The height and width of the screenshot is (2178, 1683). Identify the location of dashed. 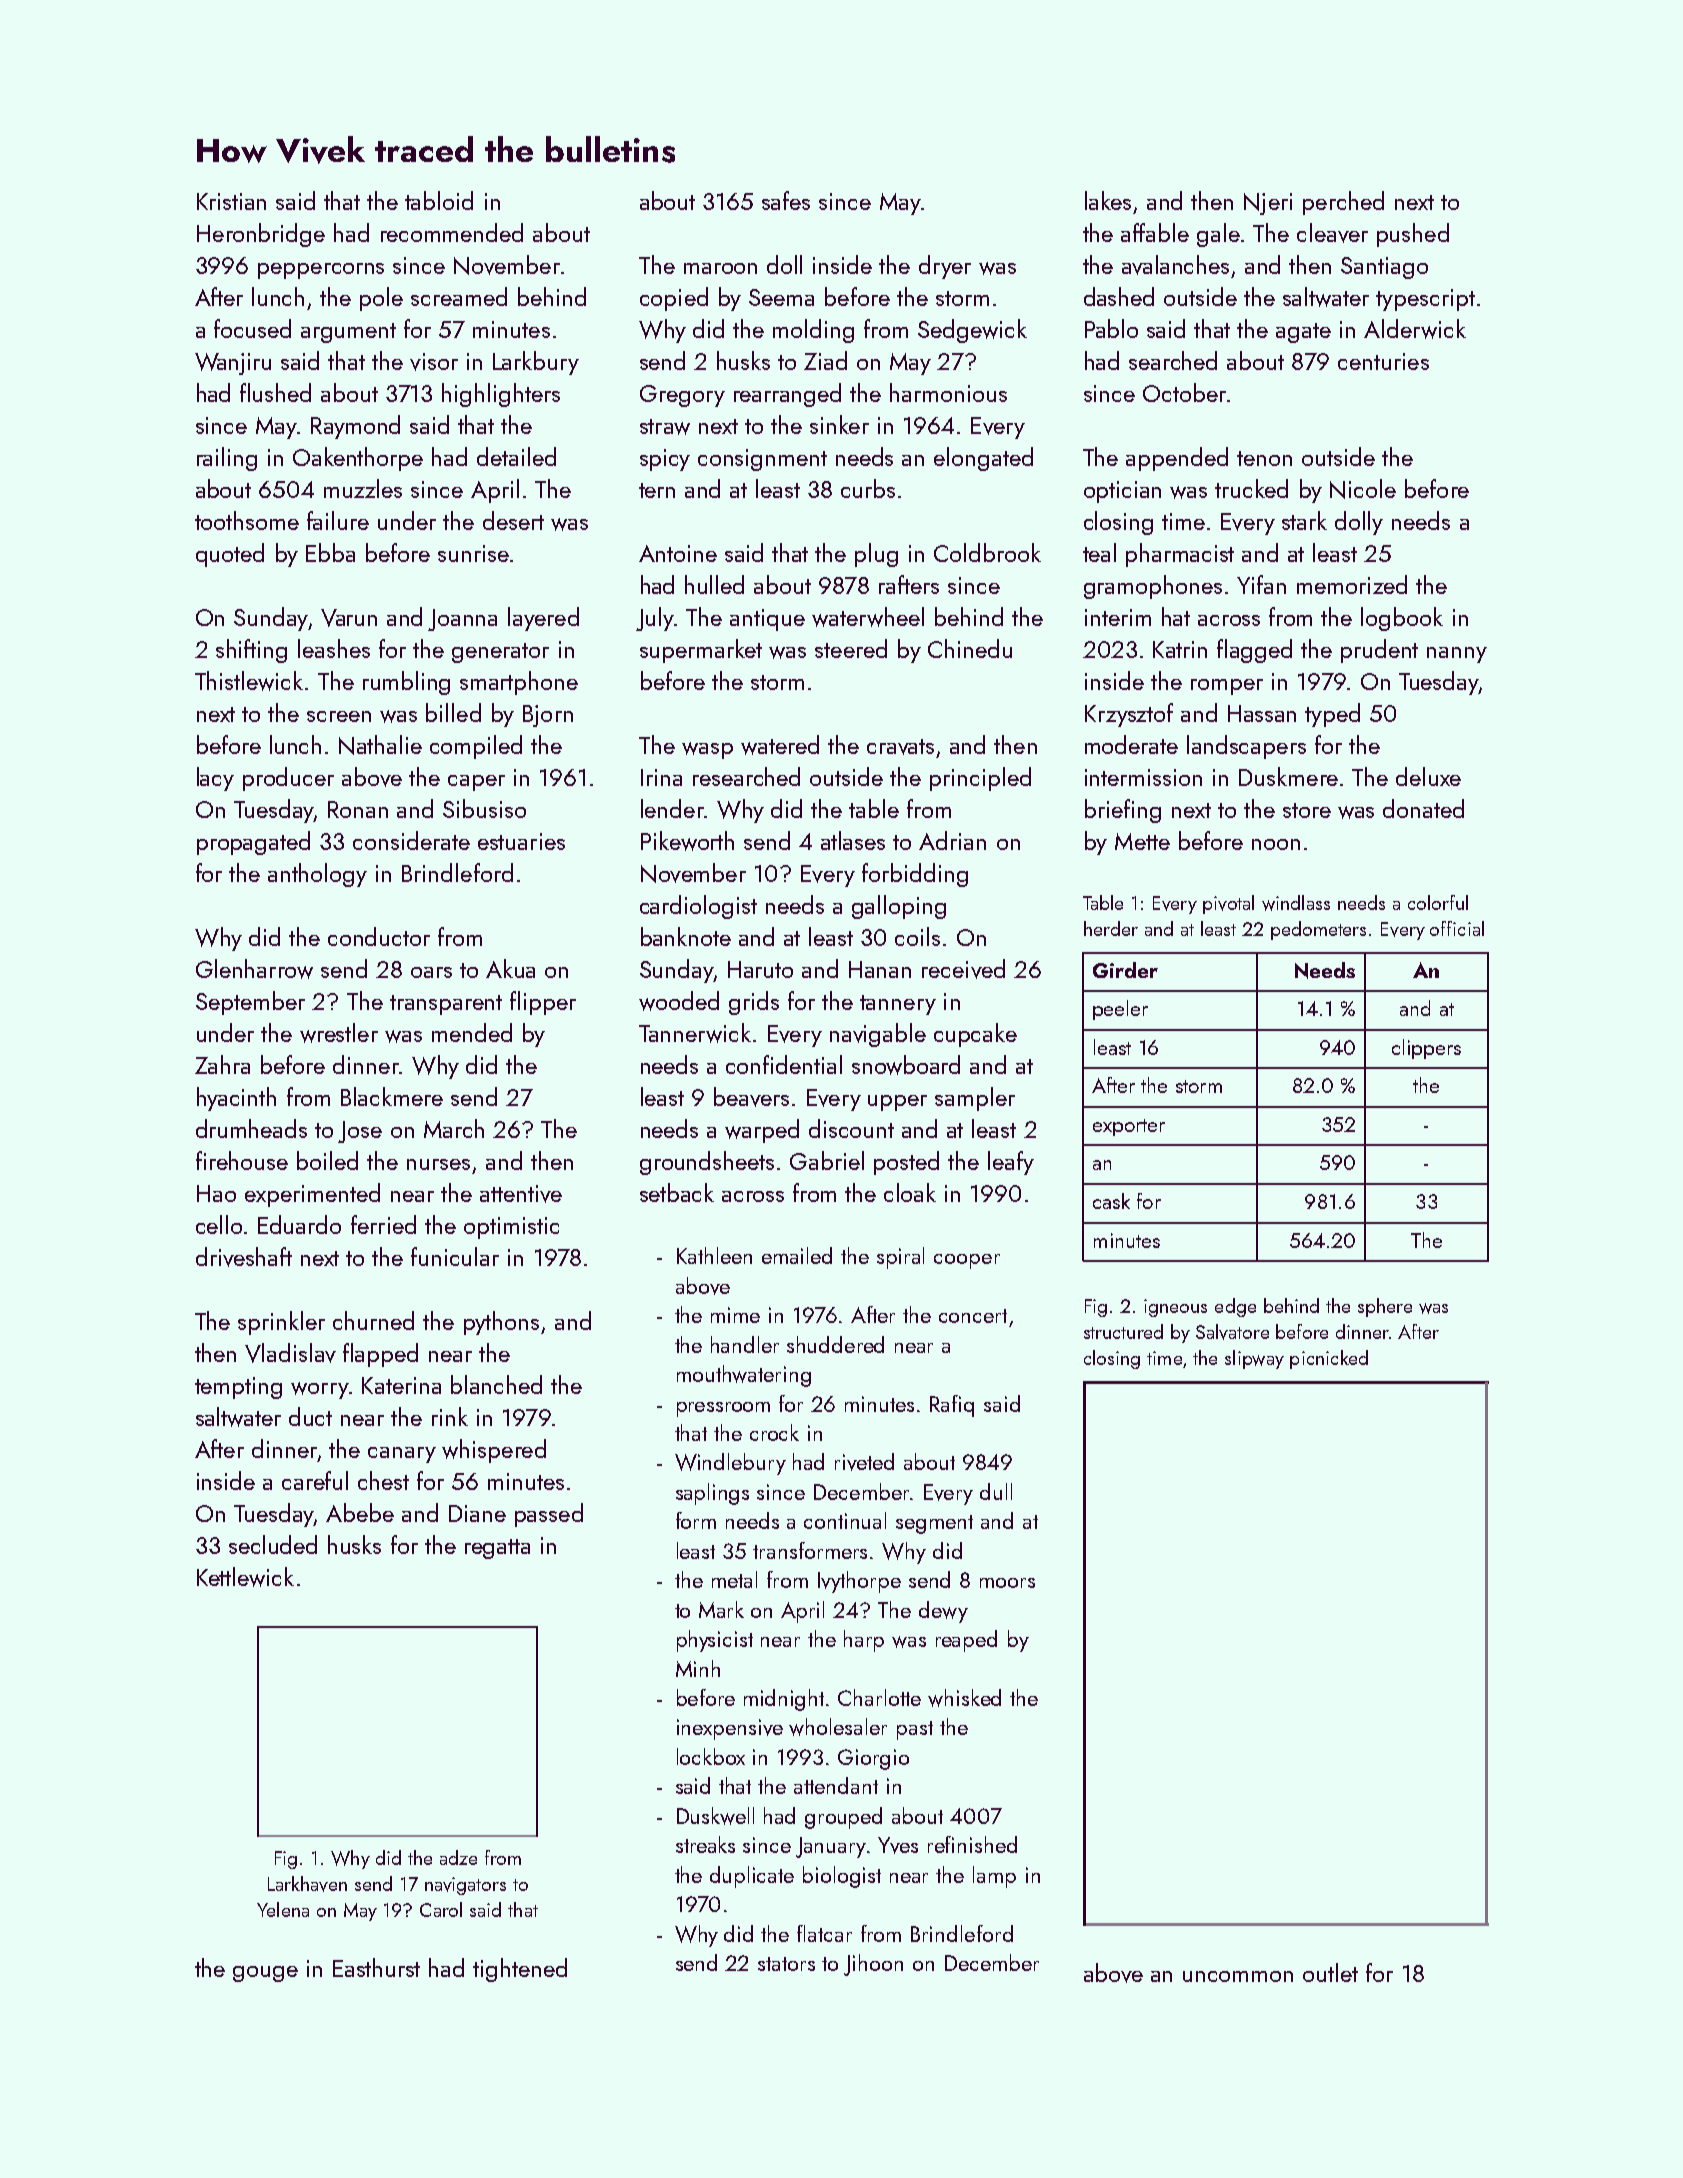
(1119, 296).
